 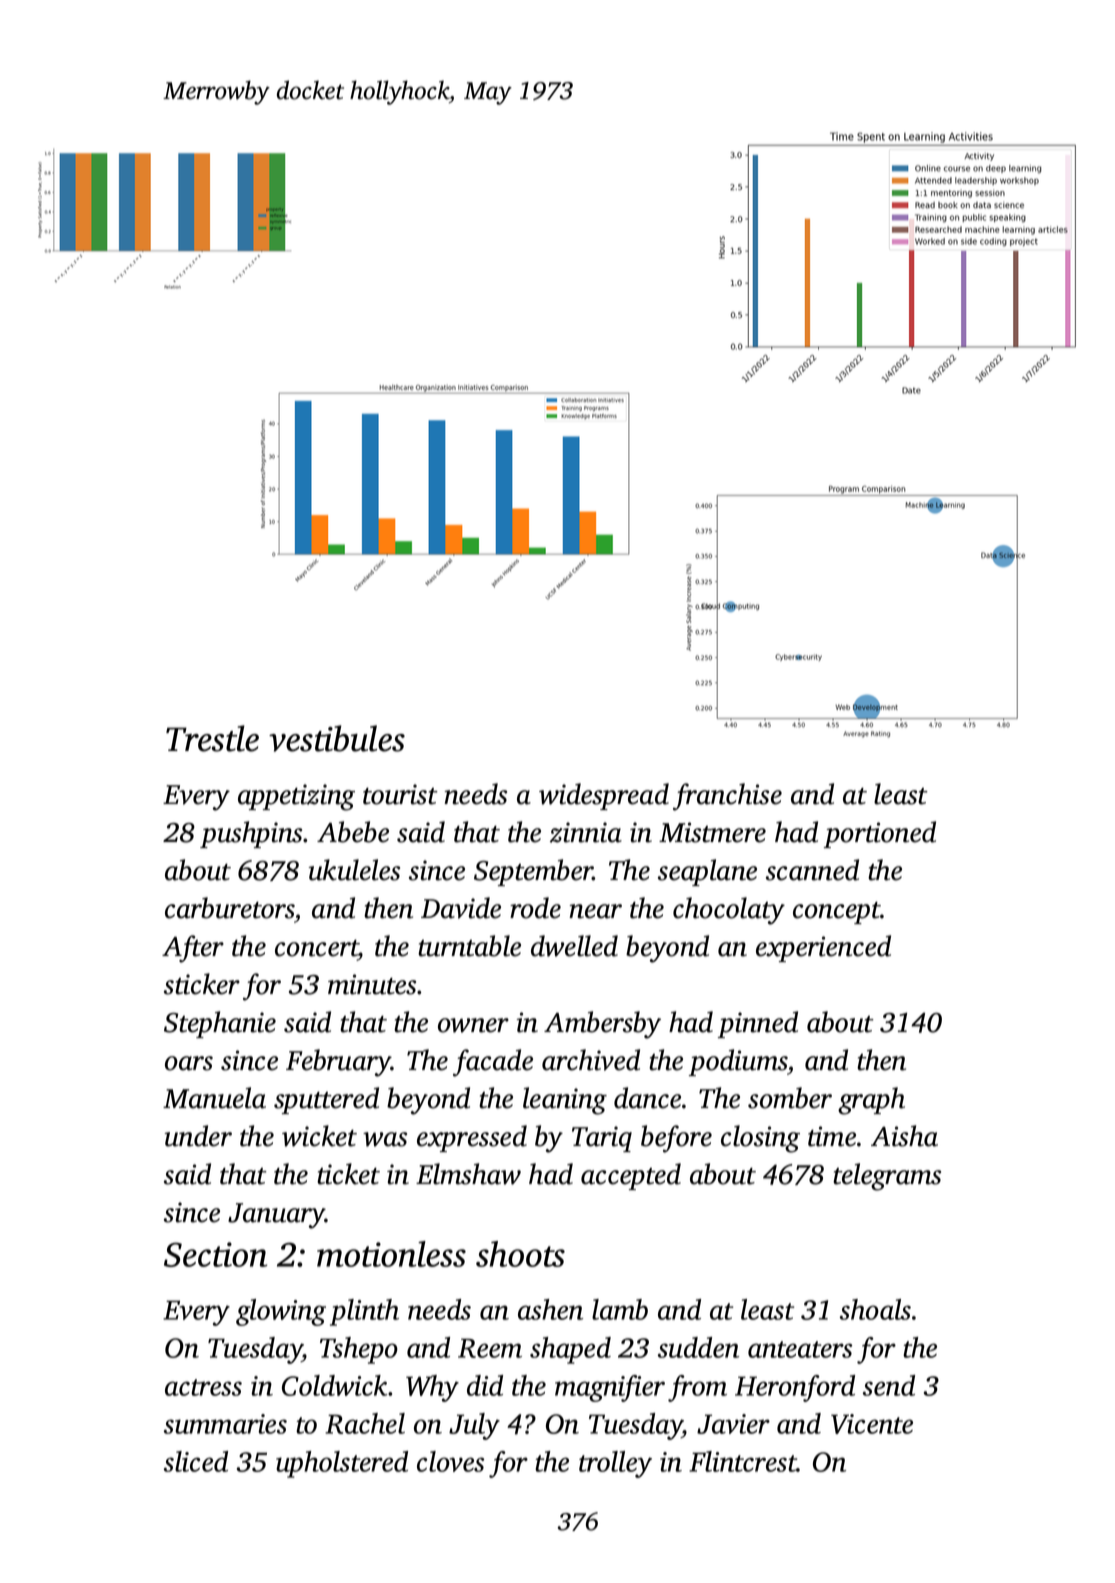 I want to click on upholstered, so click(x=342, y=1464).
